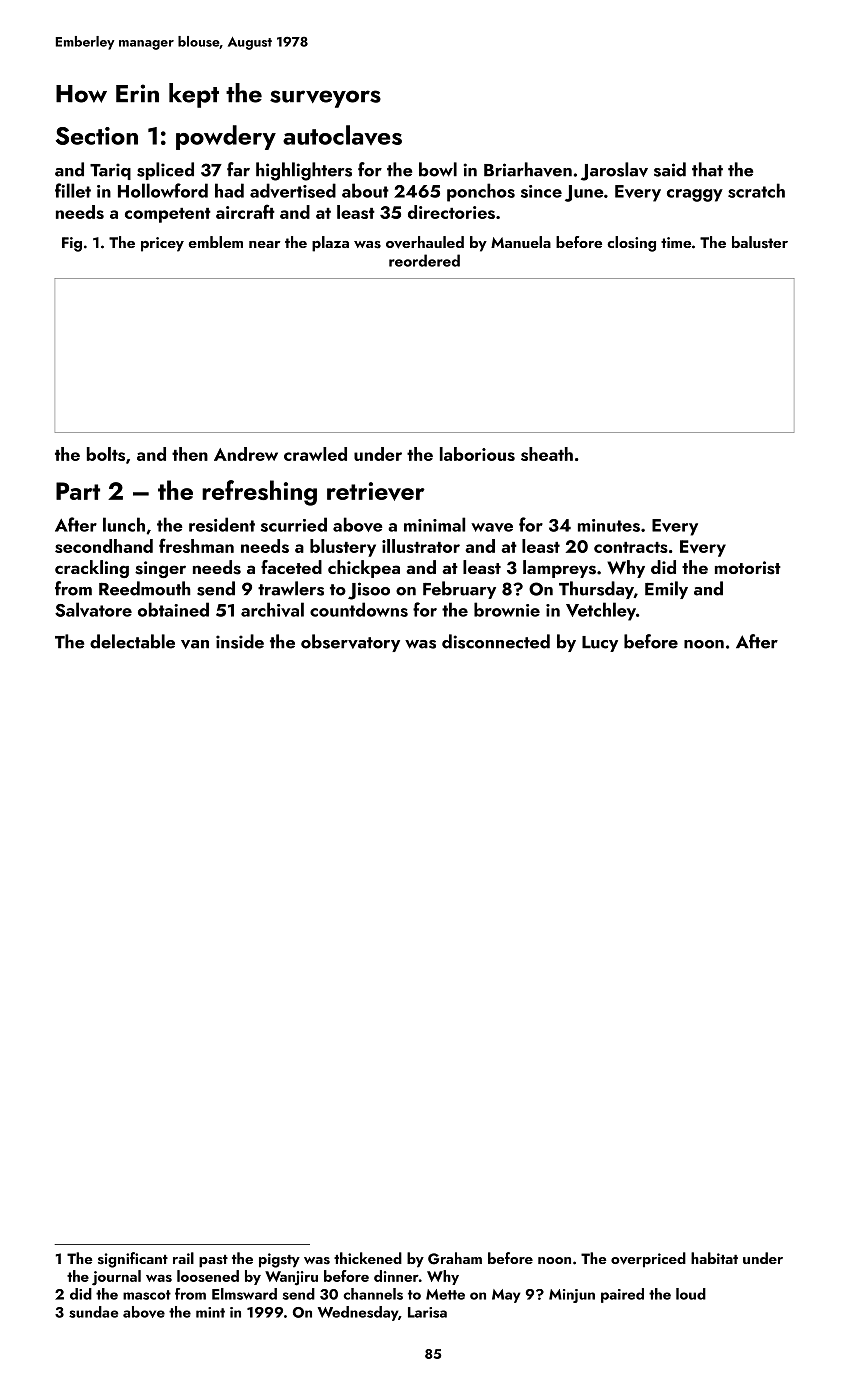  I want to click on that, so click(707, 169).
